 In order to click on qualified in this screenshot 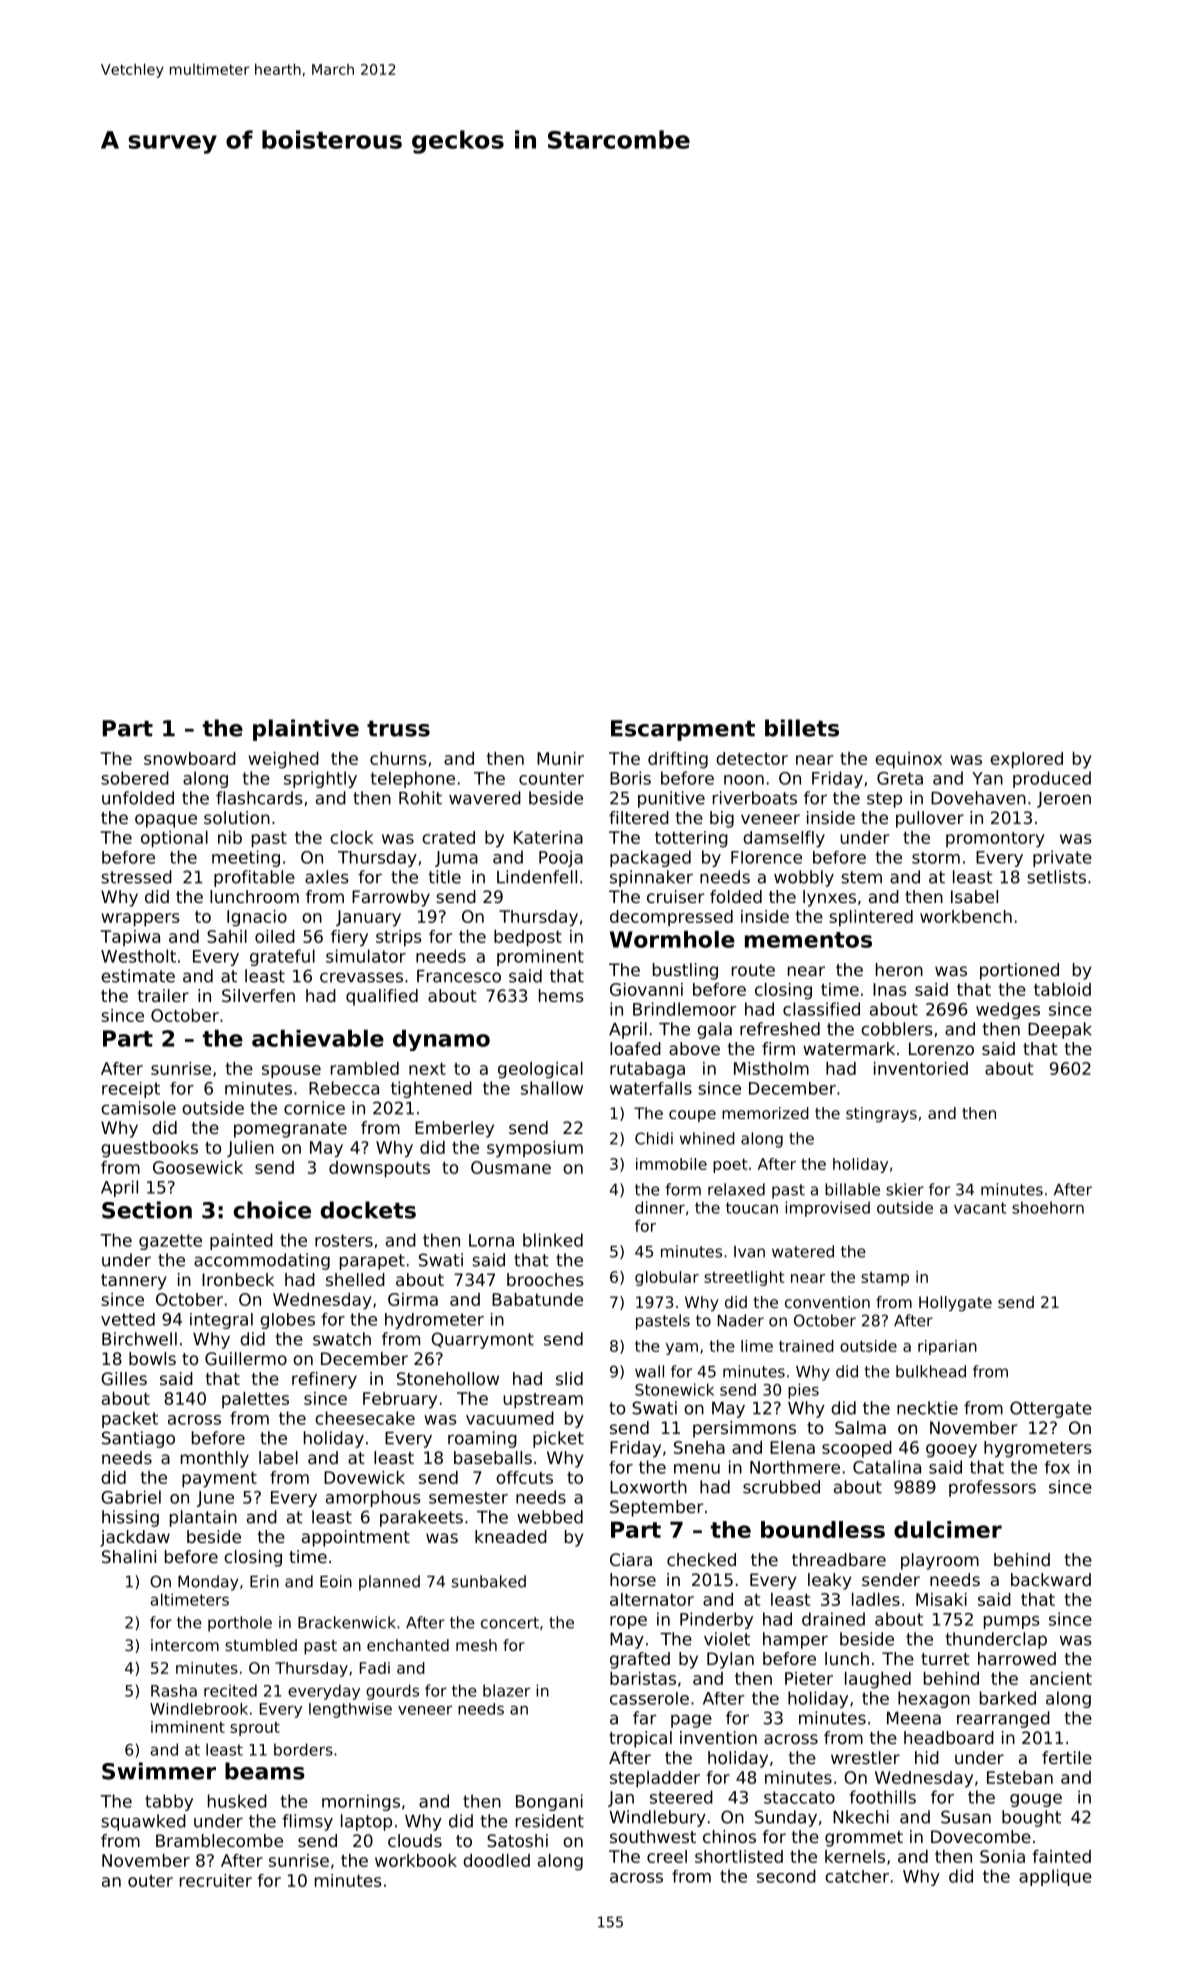, I will do `click(382, 997)`.
